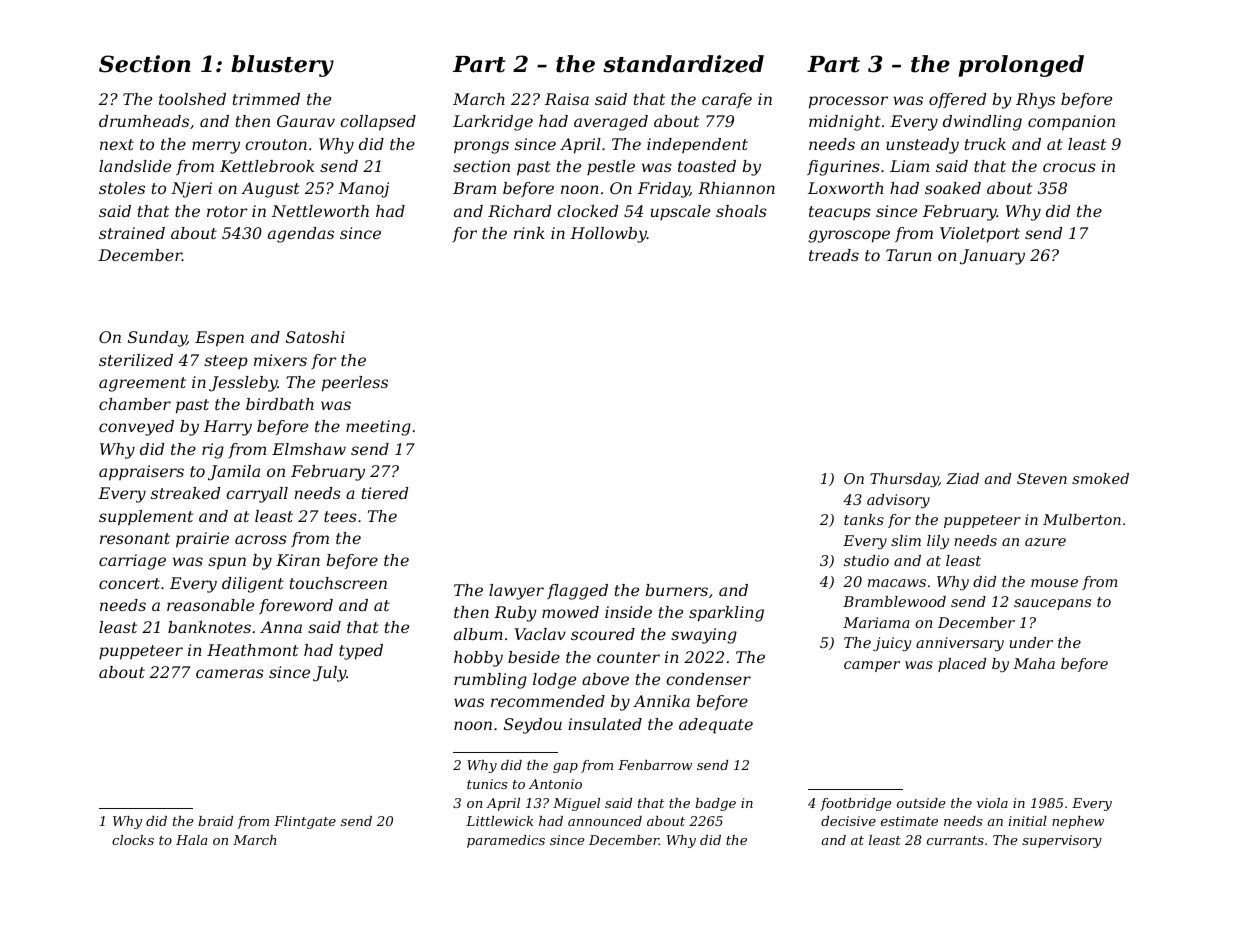 Image resolution: width=1233 pixels, height=952 pixels. Describe the element at coordinates (230, 673) in the page. I see `cameras` at that location.
